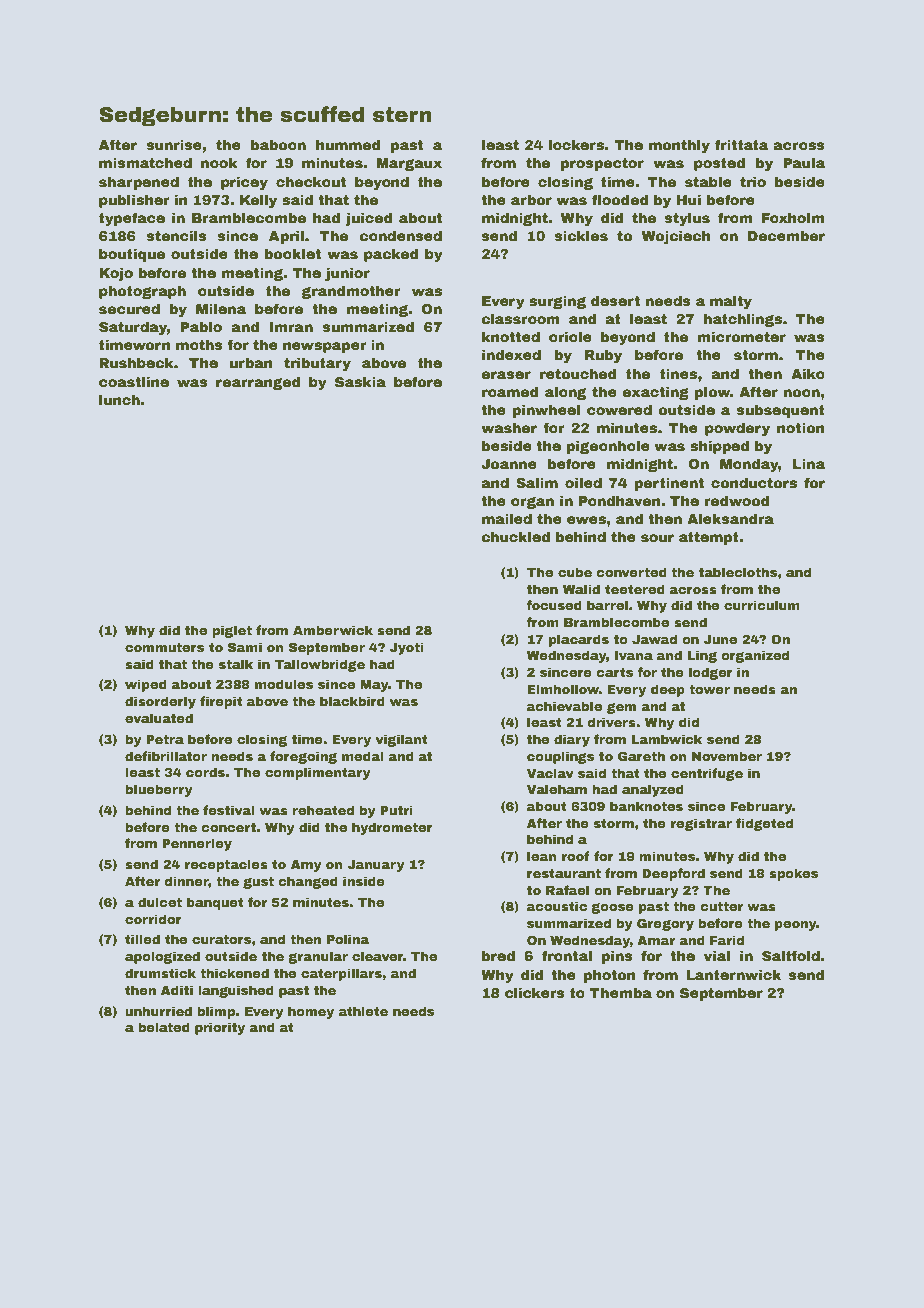 This screenshot has width=924, height=1308. I want to click on May, so click(374, 686).
